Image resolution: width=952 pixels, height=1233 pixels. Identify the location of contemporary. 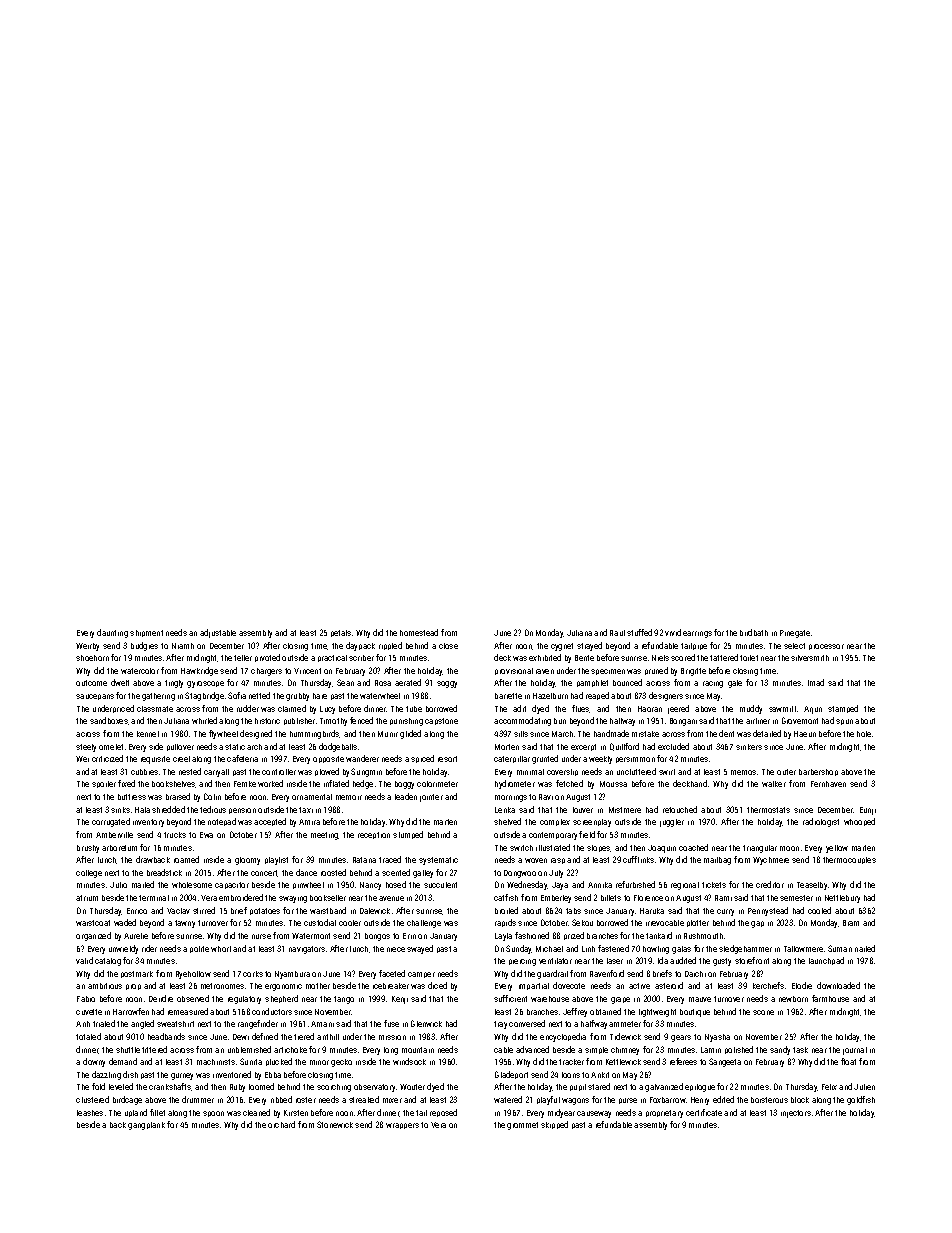
(553, 836).
